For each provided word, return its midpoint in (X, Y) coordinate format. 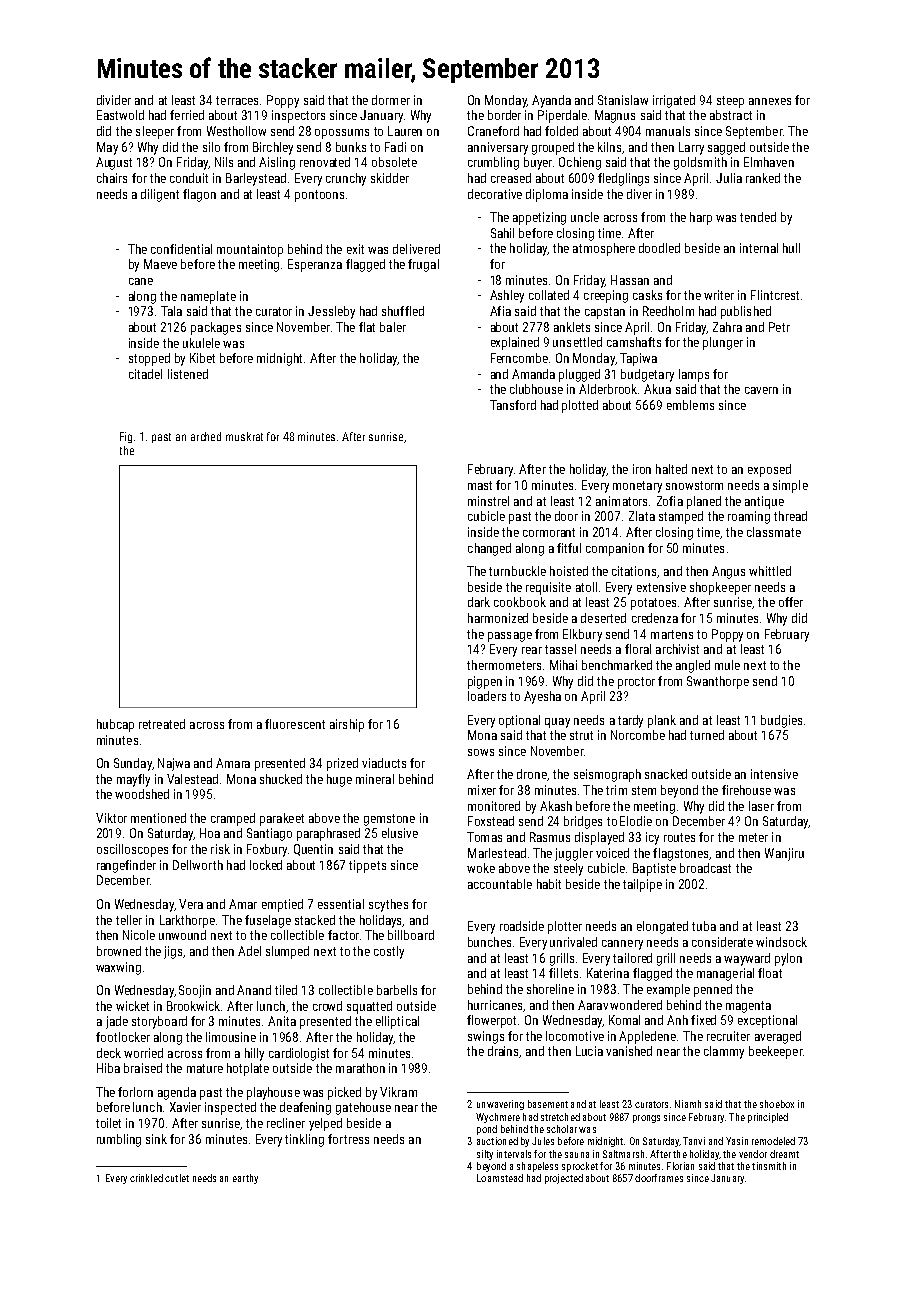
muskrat (244, 436)
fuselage (268, 921)
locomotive (575, 1036)
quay (557, 723)
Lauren (405, 131)
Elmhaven (769, 162)
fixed (703, 1020)
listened (188, 374)
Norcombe (638, 735)
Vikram (398, 1092)
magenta (748, 1007)
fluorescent (295, 724)
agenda (177, 1093)
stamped (681, 517)
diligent (160, 195)
